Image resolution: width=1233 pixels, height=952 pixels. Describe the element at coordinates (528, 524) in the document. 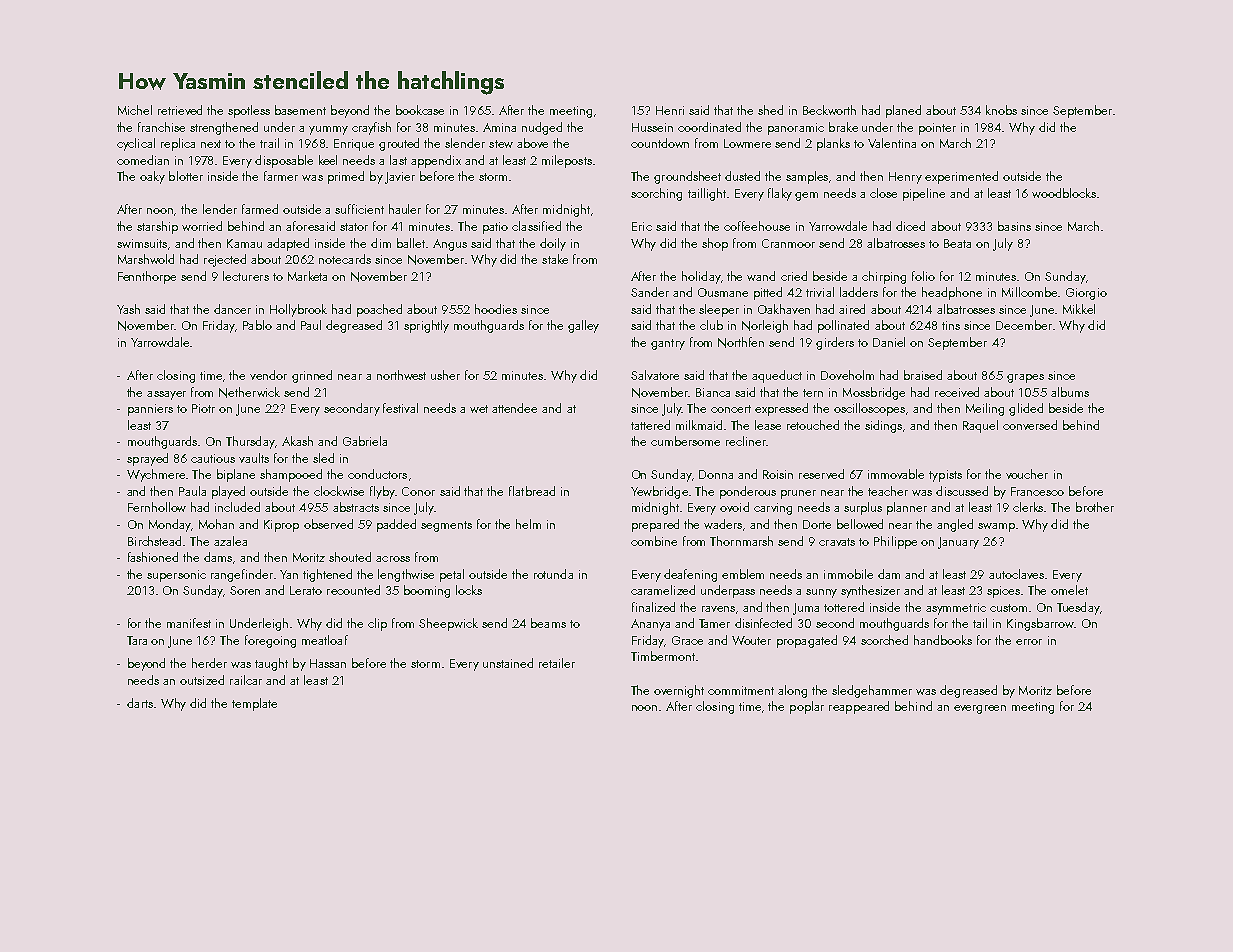

I see `helm` at that location.
